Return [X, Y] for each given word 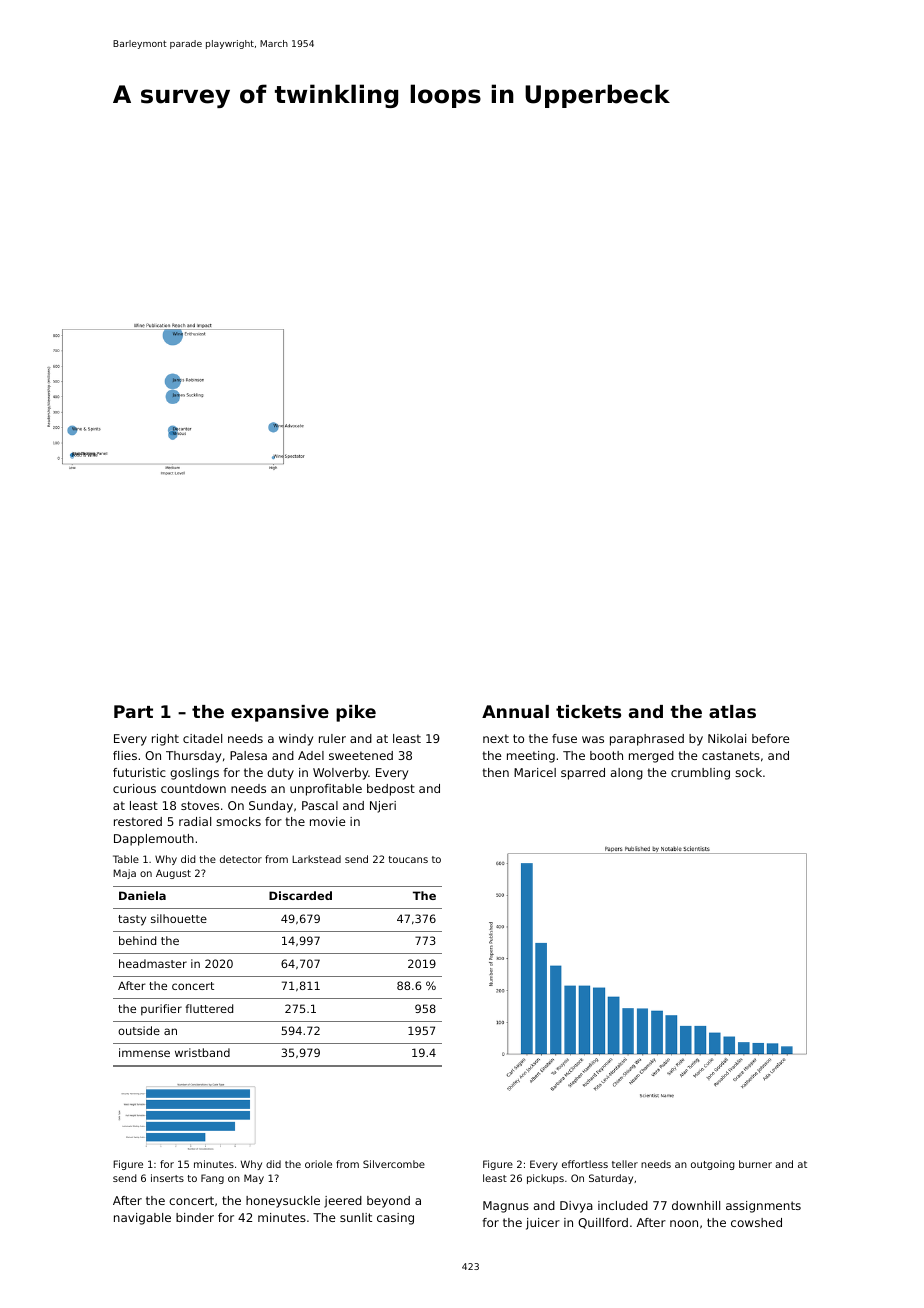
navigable [142, 1219]
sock [748, 772]
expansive [280, 713]
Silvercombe [394, 1164]
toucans [408, 859]
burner [755, 1164]
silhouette [179, 918]
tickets [588, 711]
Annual [515, 711]
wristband [202, 1052]
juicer [543, 1224]
